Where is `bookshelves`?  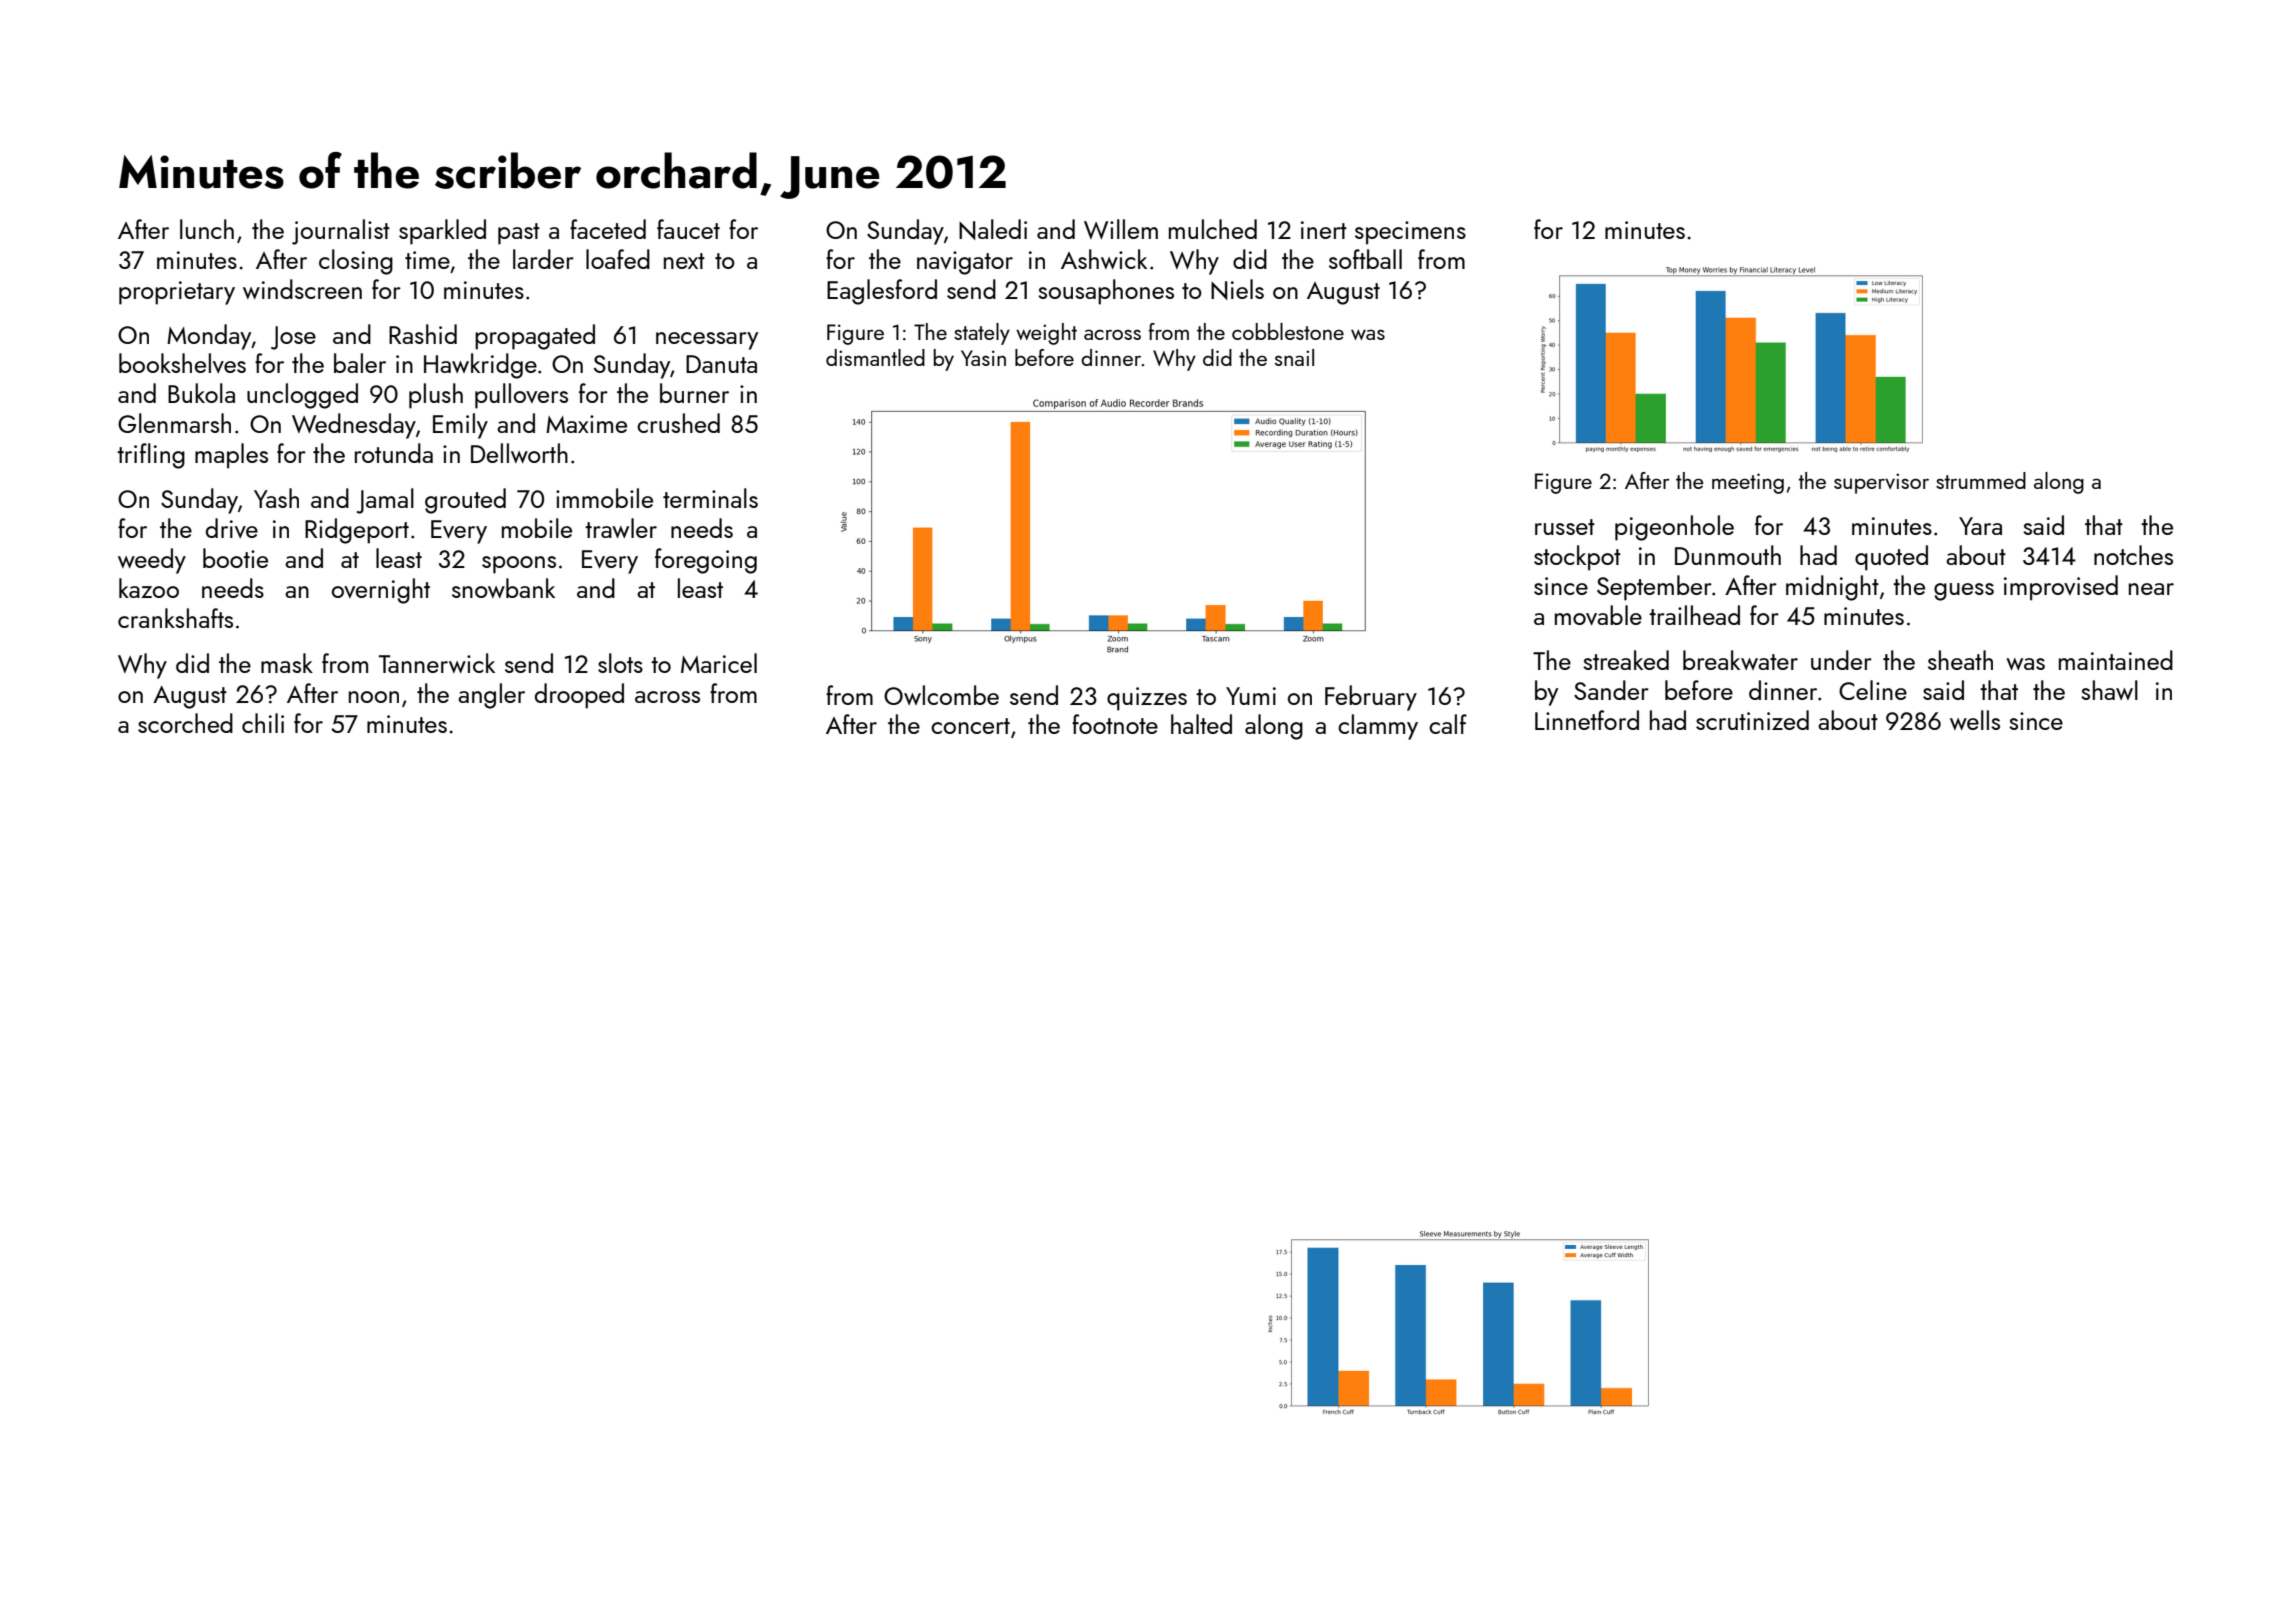
bookshelves is located at coordinates (182, 363).
